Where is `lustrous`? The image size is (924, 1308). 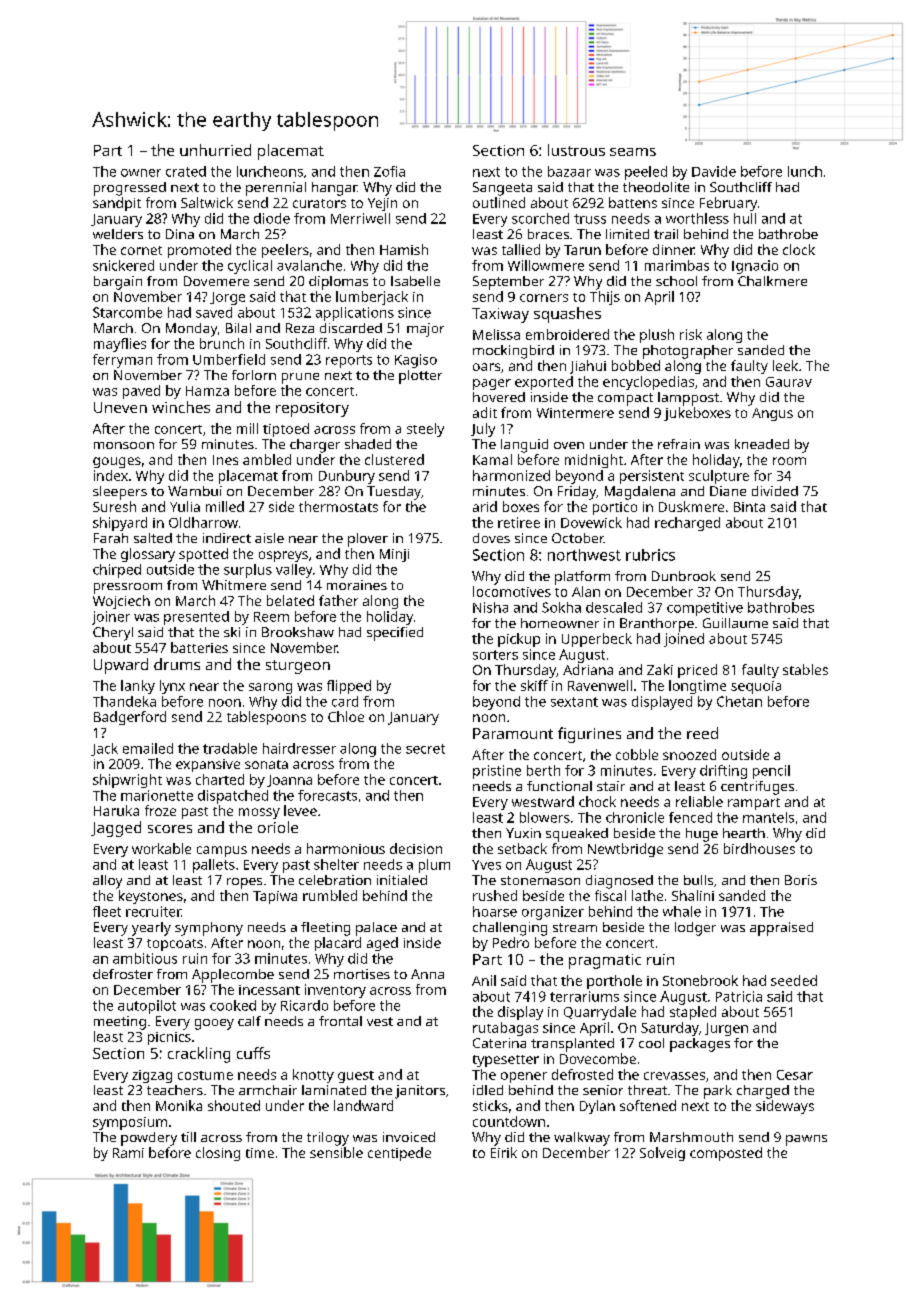 lustrous is located at coordinates (576, 150).
